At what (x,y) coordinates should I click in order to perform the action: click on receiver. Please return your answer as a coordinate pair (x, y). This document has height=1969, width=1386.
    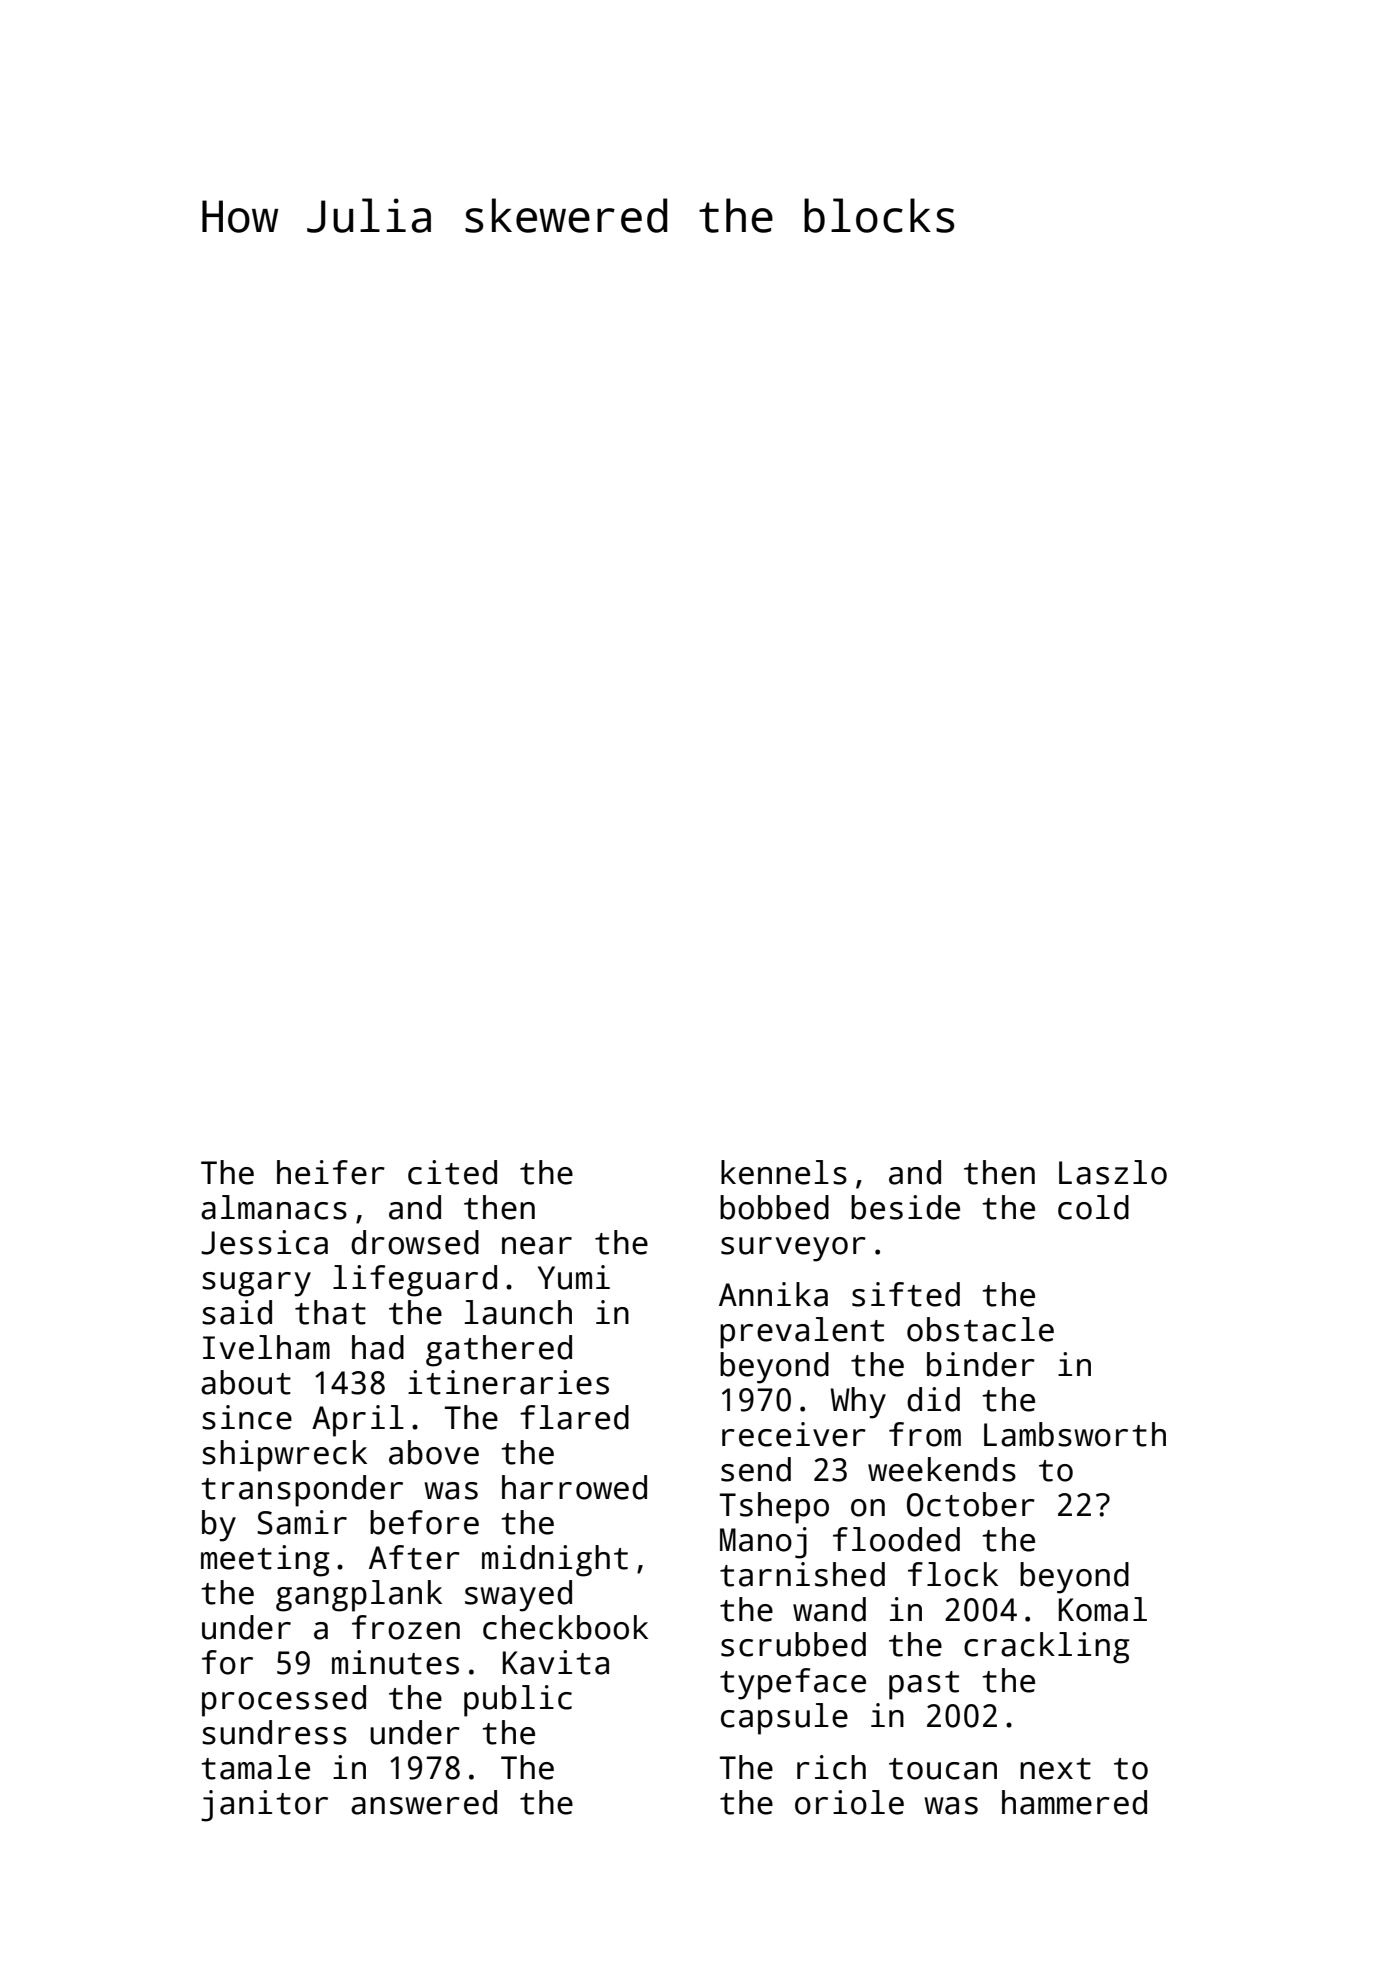
    Looking at the image, I should click on (794, 1434).
